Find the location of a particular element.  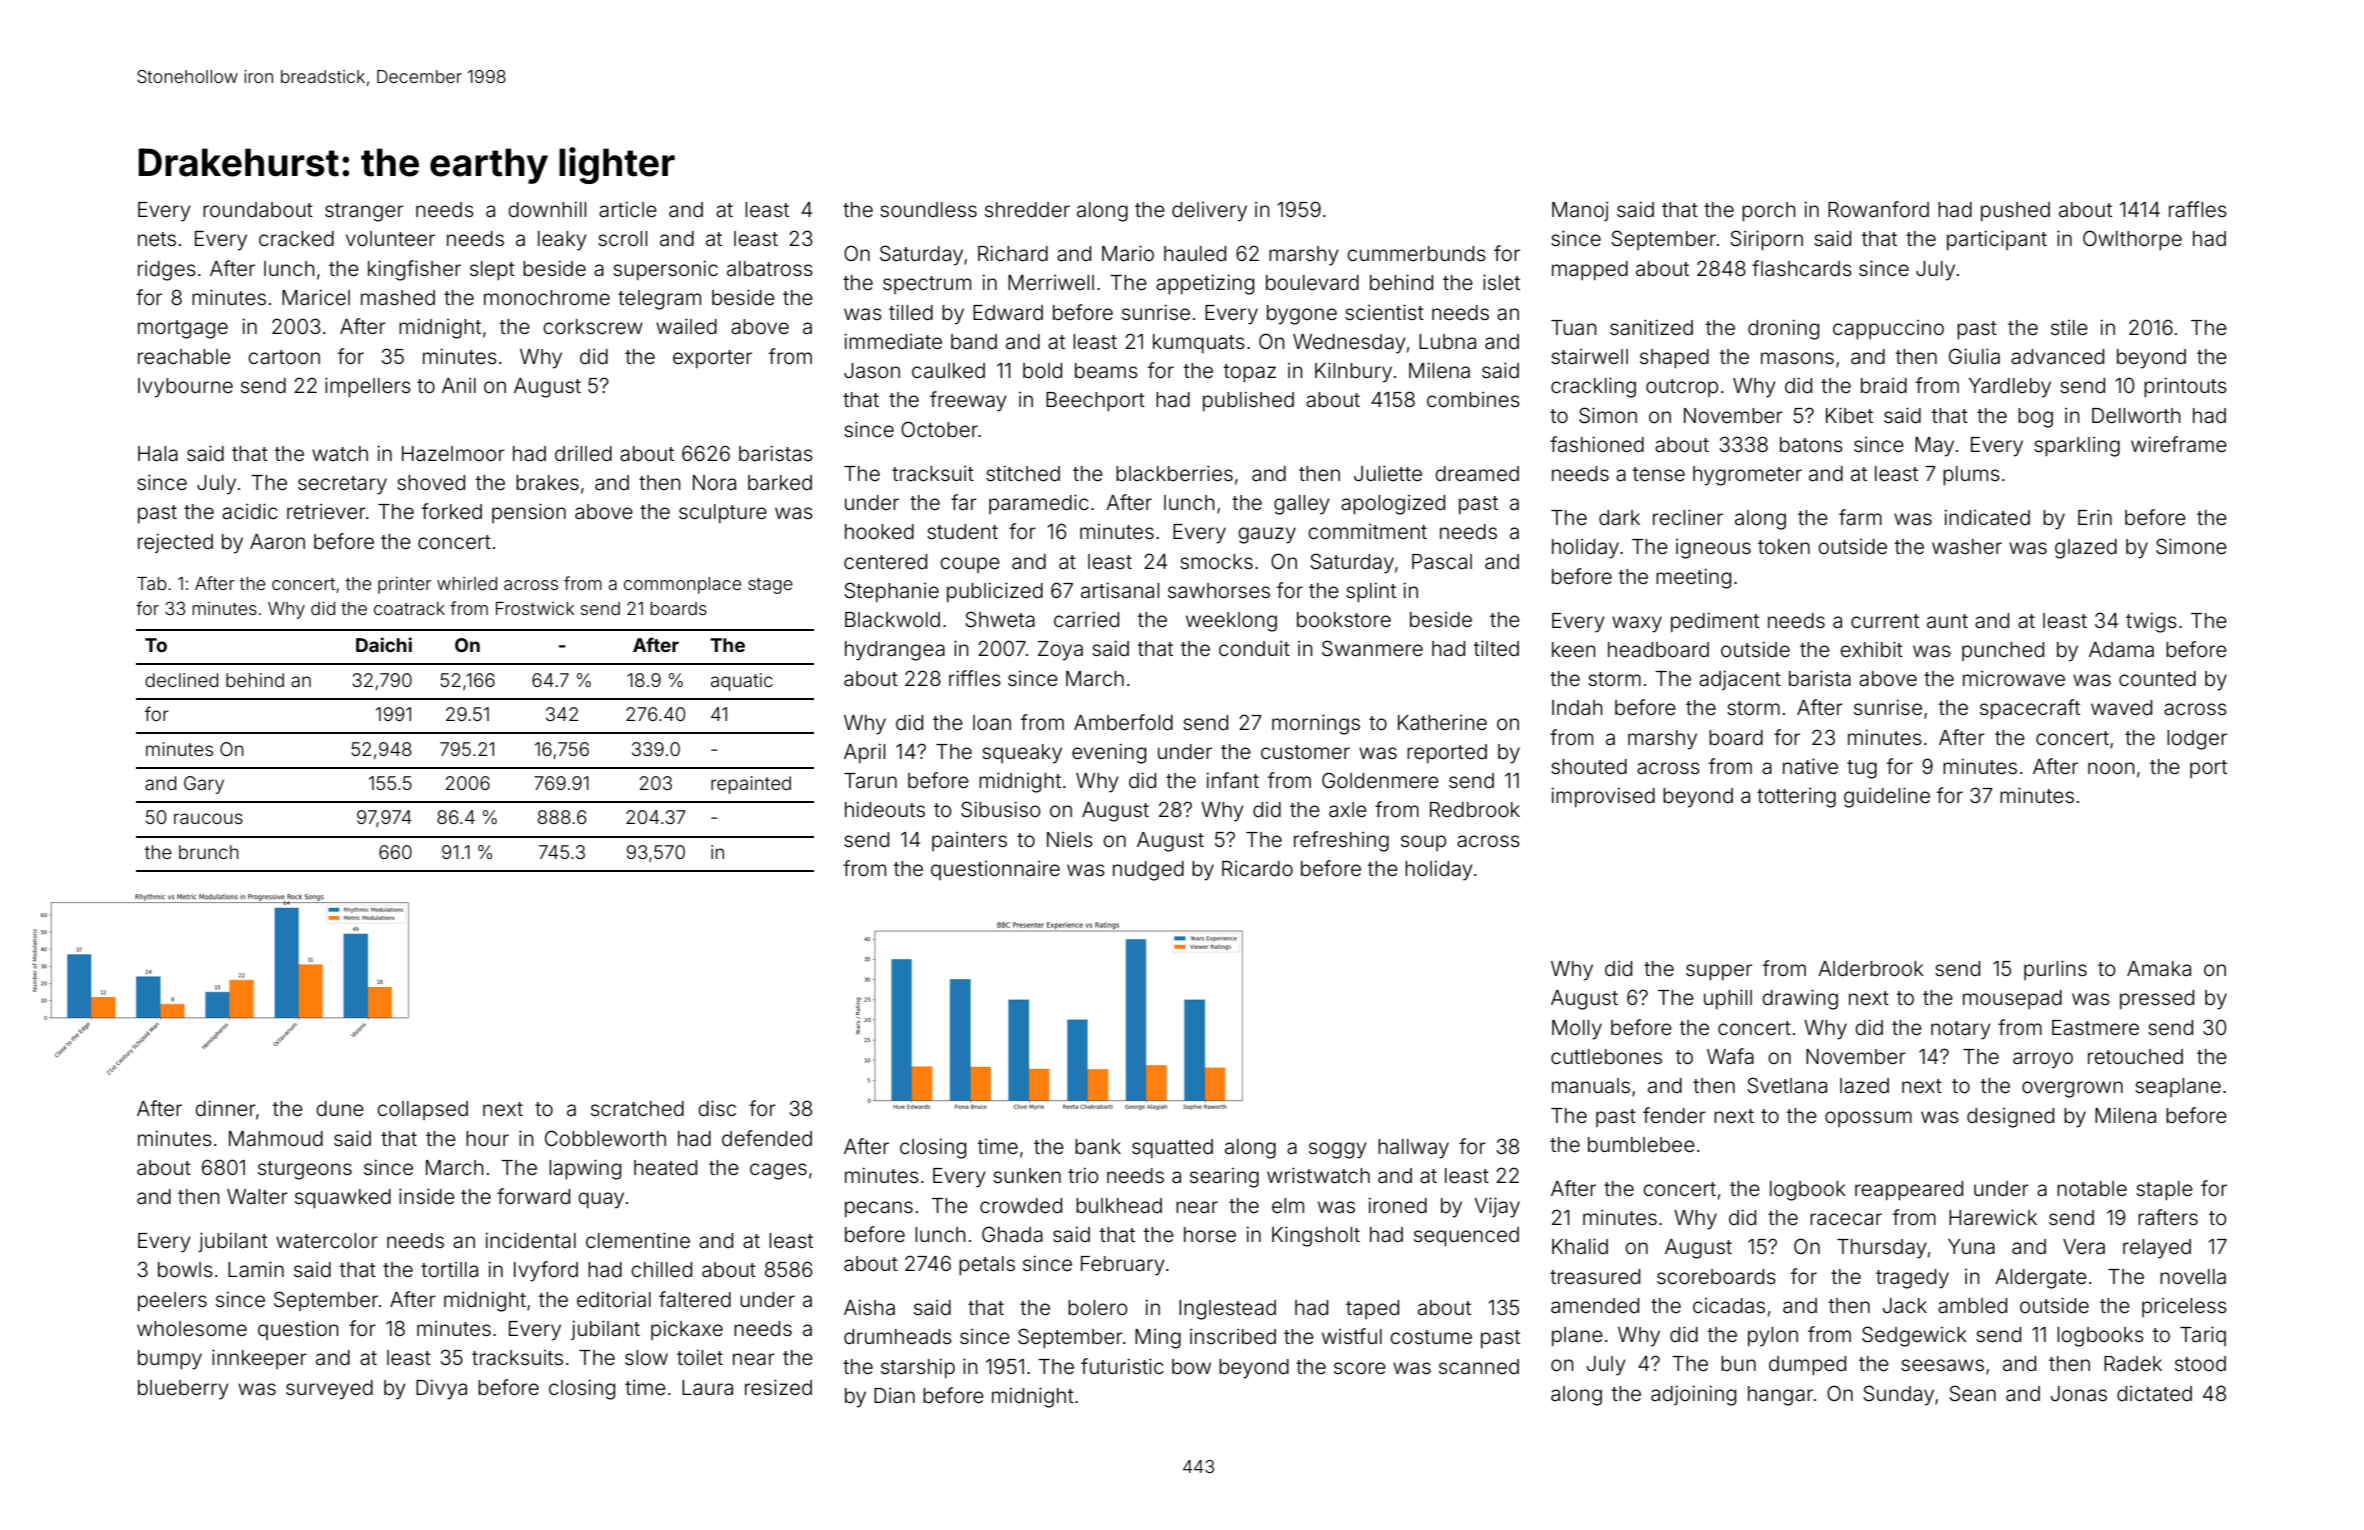

soundless is located at coordinates (928, 210).
